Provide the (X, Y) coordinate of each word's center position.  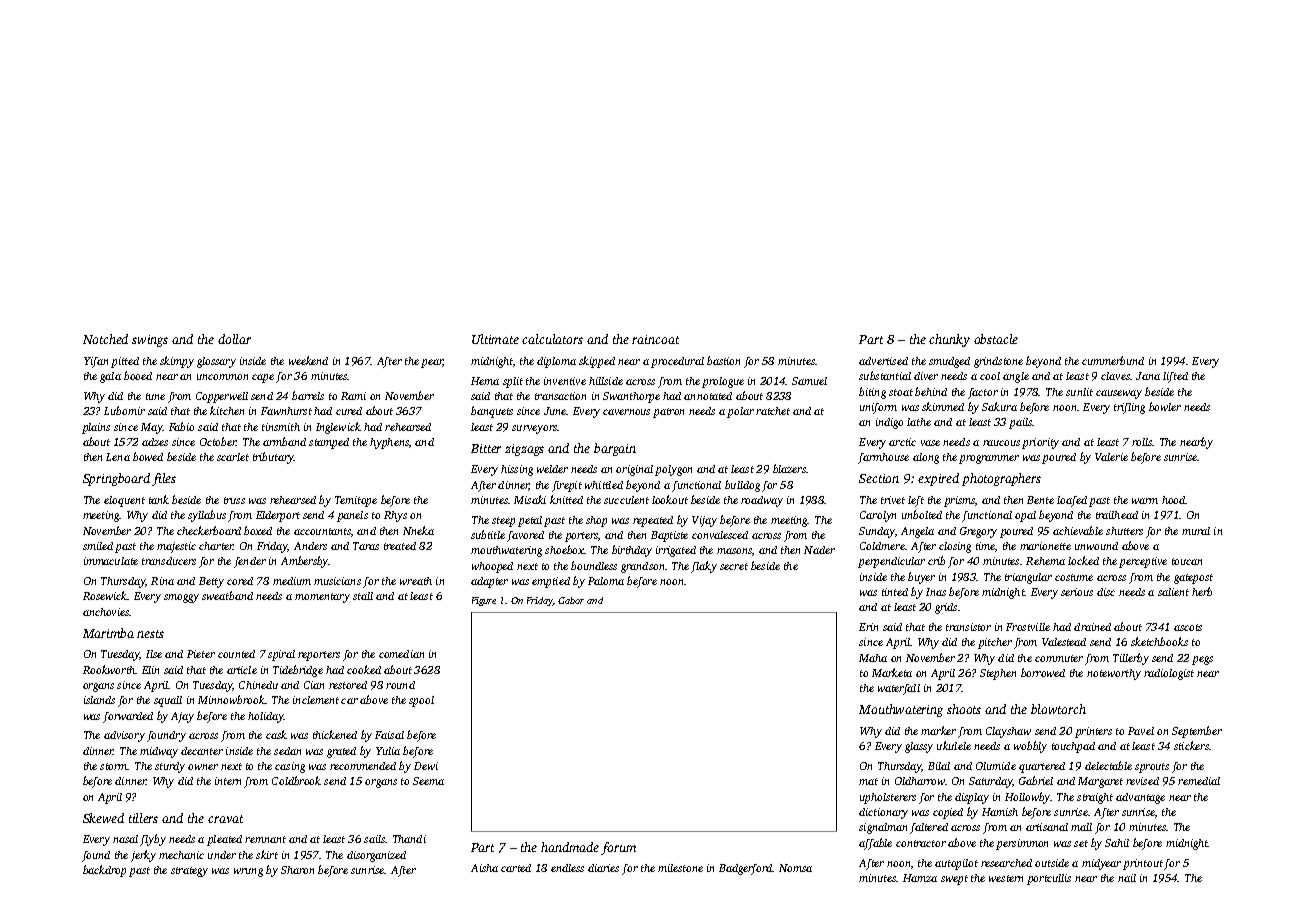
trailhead (1117, 515)
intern (228, 781)
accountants (322, 531)
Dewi (426, 766)
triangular (1028, 578)
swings (150, 341)
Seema (428, 781)
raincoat (655, 339)
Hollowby (1028, 798)
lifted (1175, 377)
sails (375, 839)
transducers (169, 561)
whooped (492, 567)
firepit (567, 486)
